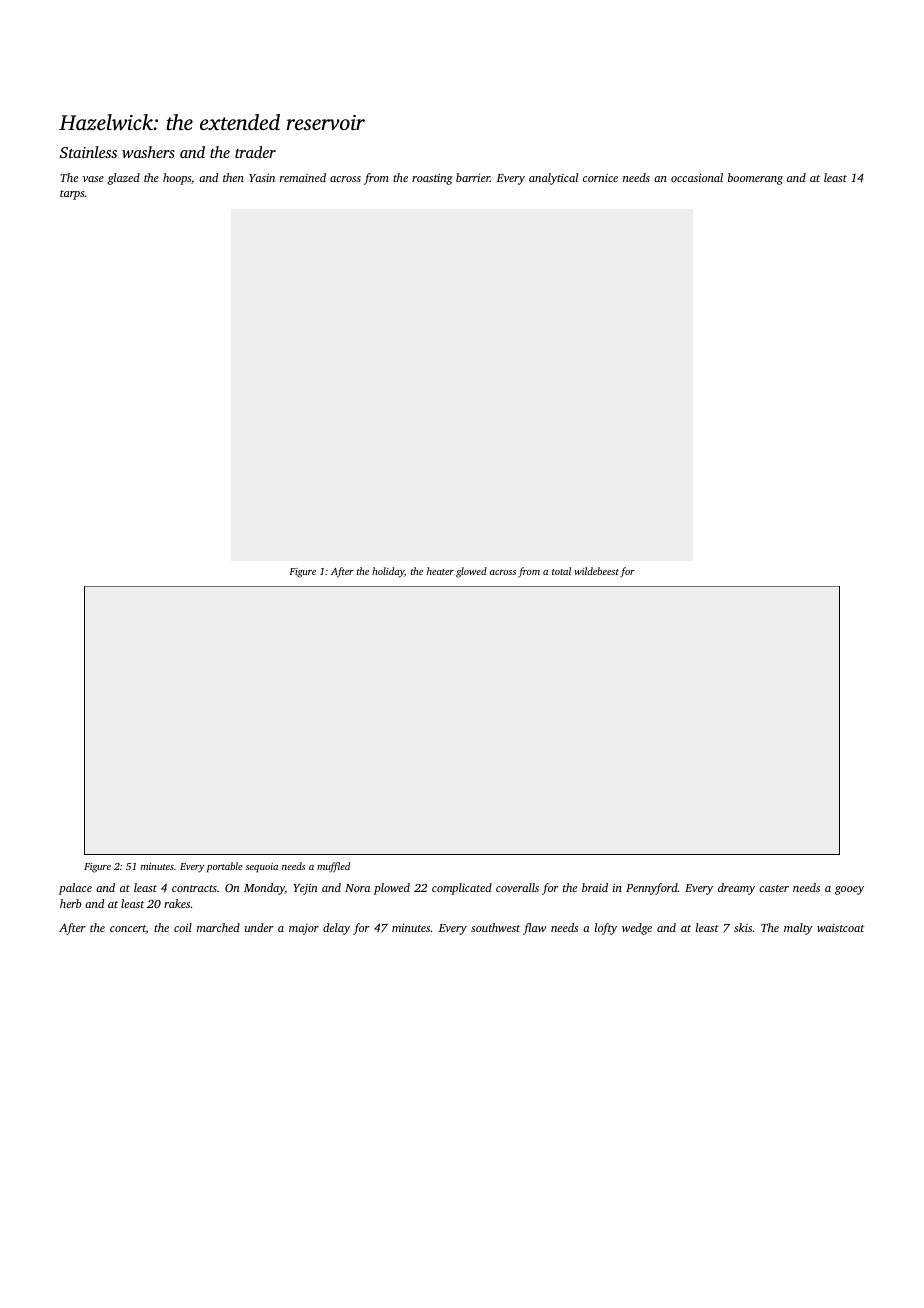 This screenshot has width=924, height=1308. I want to click on gooey, so click(849, 890).
